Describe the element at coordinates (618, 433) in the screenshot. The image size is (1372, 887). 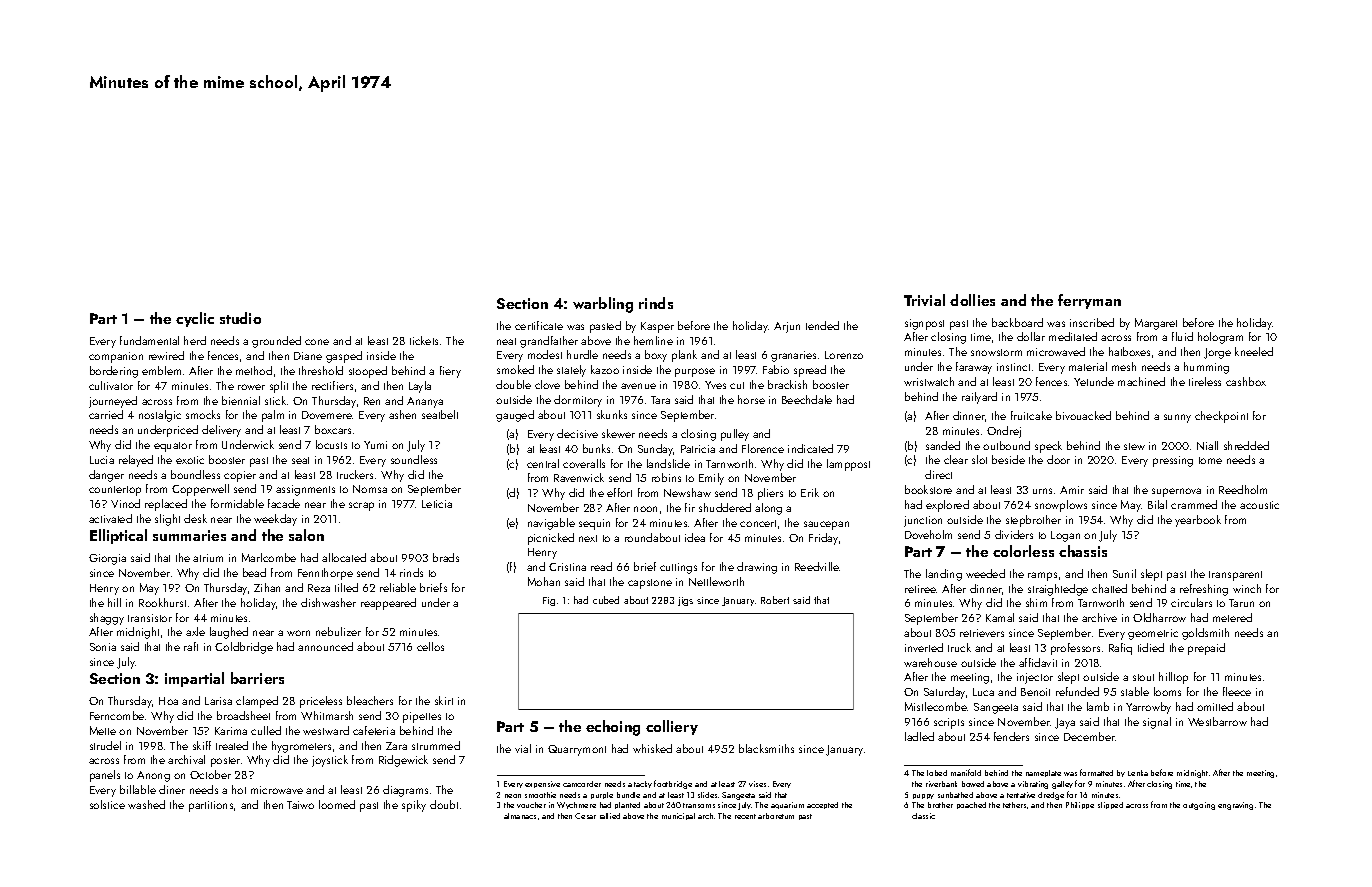
I see `skewer` at that location.
